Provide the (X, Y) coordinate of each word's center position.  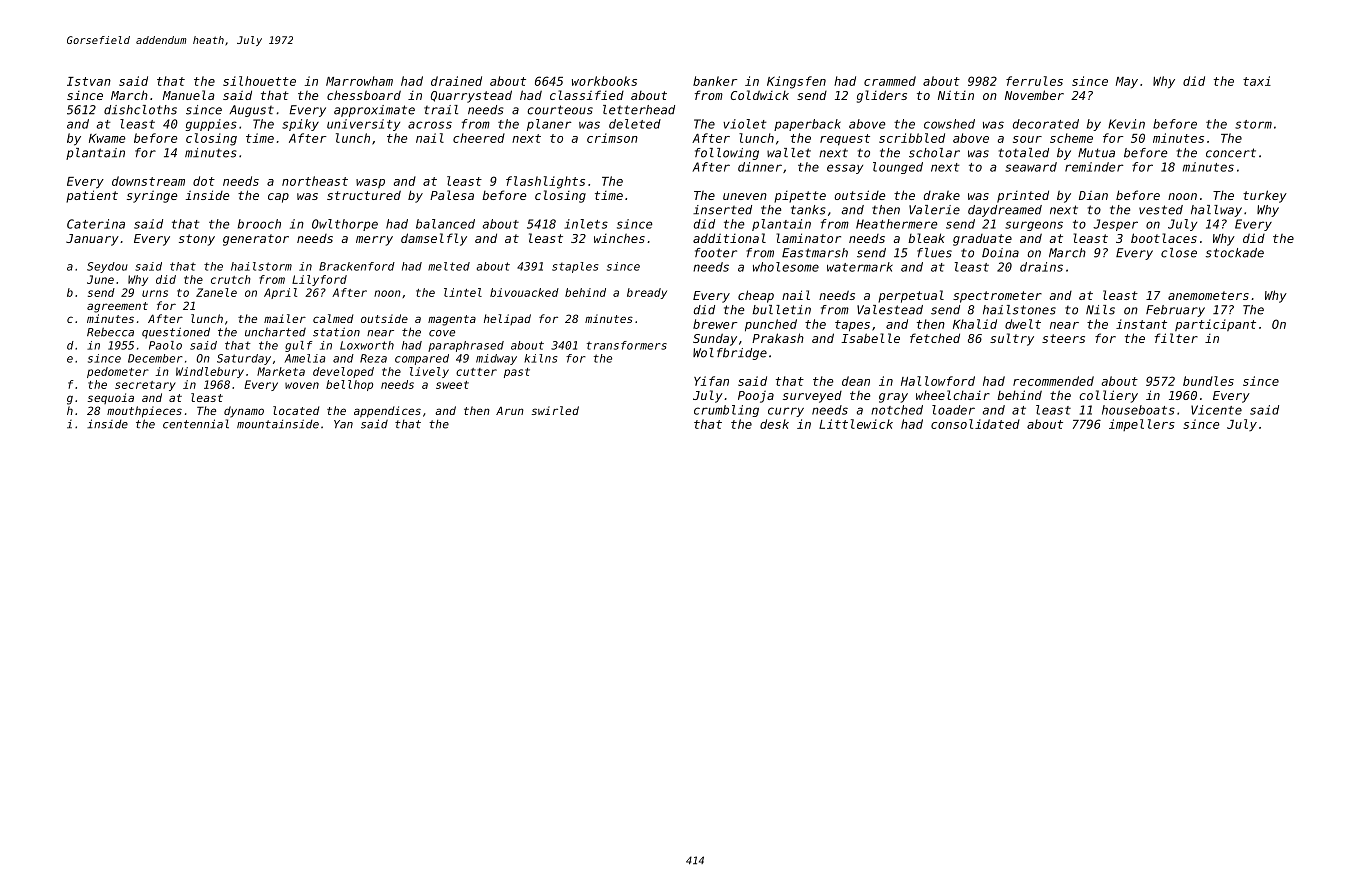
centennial (196, 424)
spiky (300, 125)
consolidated (975, 424)
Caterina (96, 224)
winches (619, 238)
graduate (982, 240)
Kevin (1126, 124)
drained (456, 81)
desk (774, 424)
